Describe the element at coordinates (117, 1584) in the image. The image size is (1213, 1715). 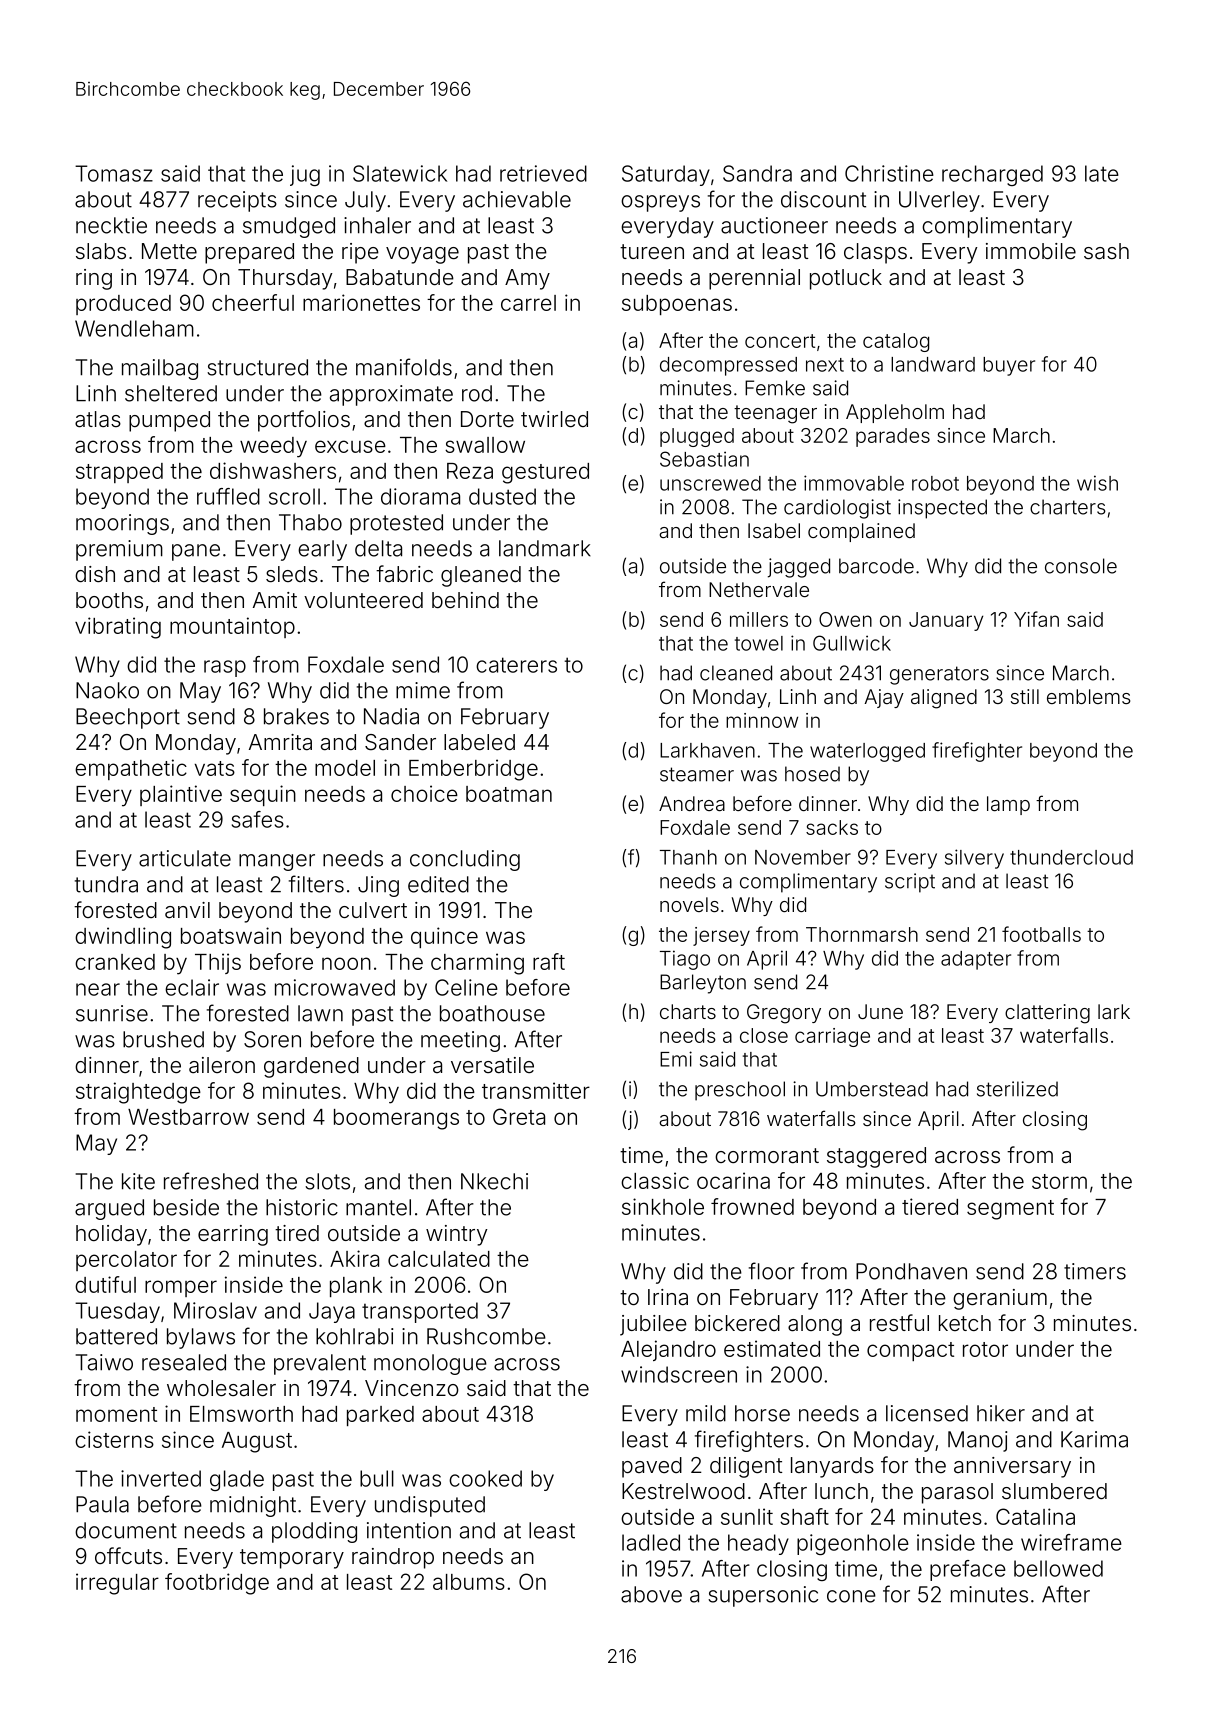
I see `irregular` at that location.
